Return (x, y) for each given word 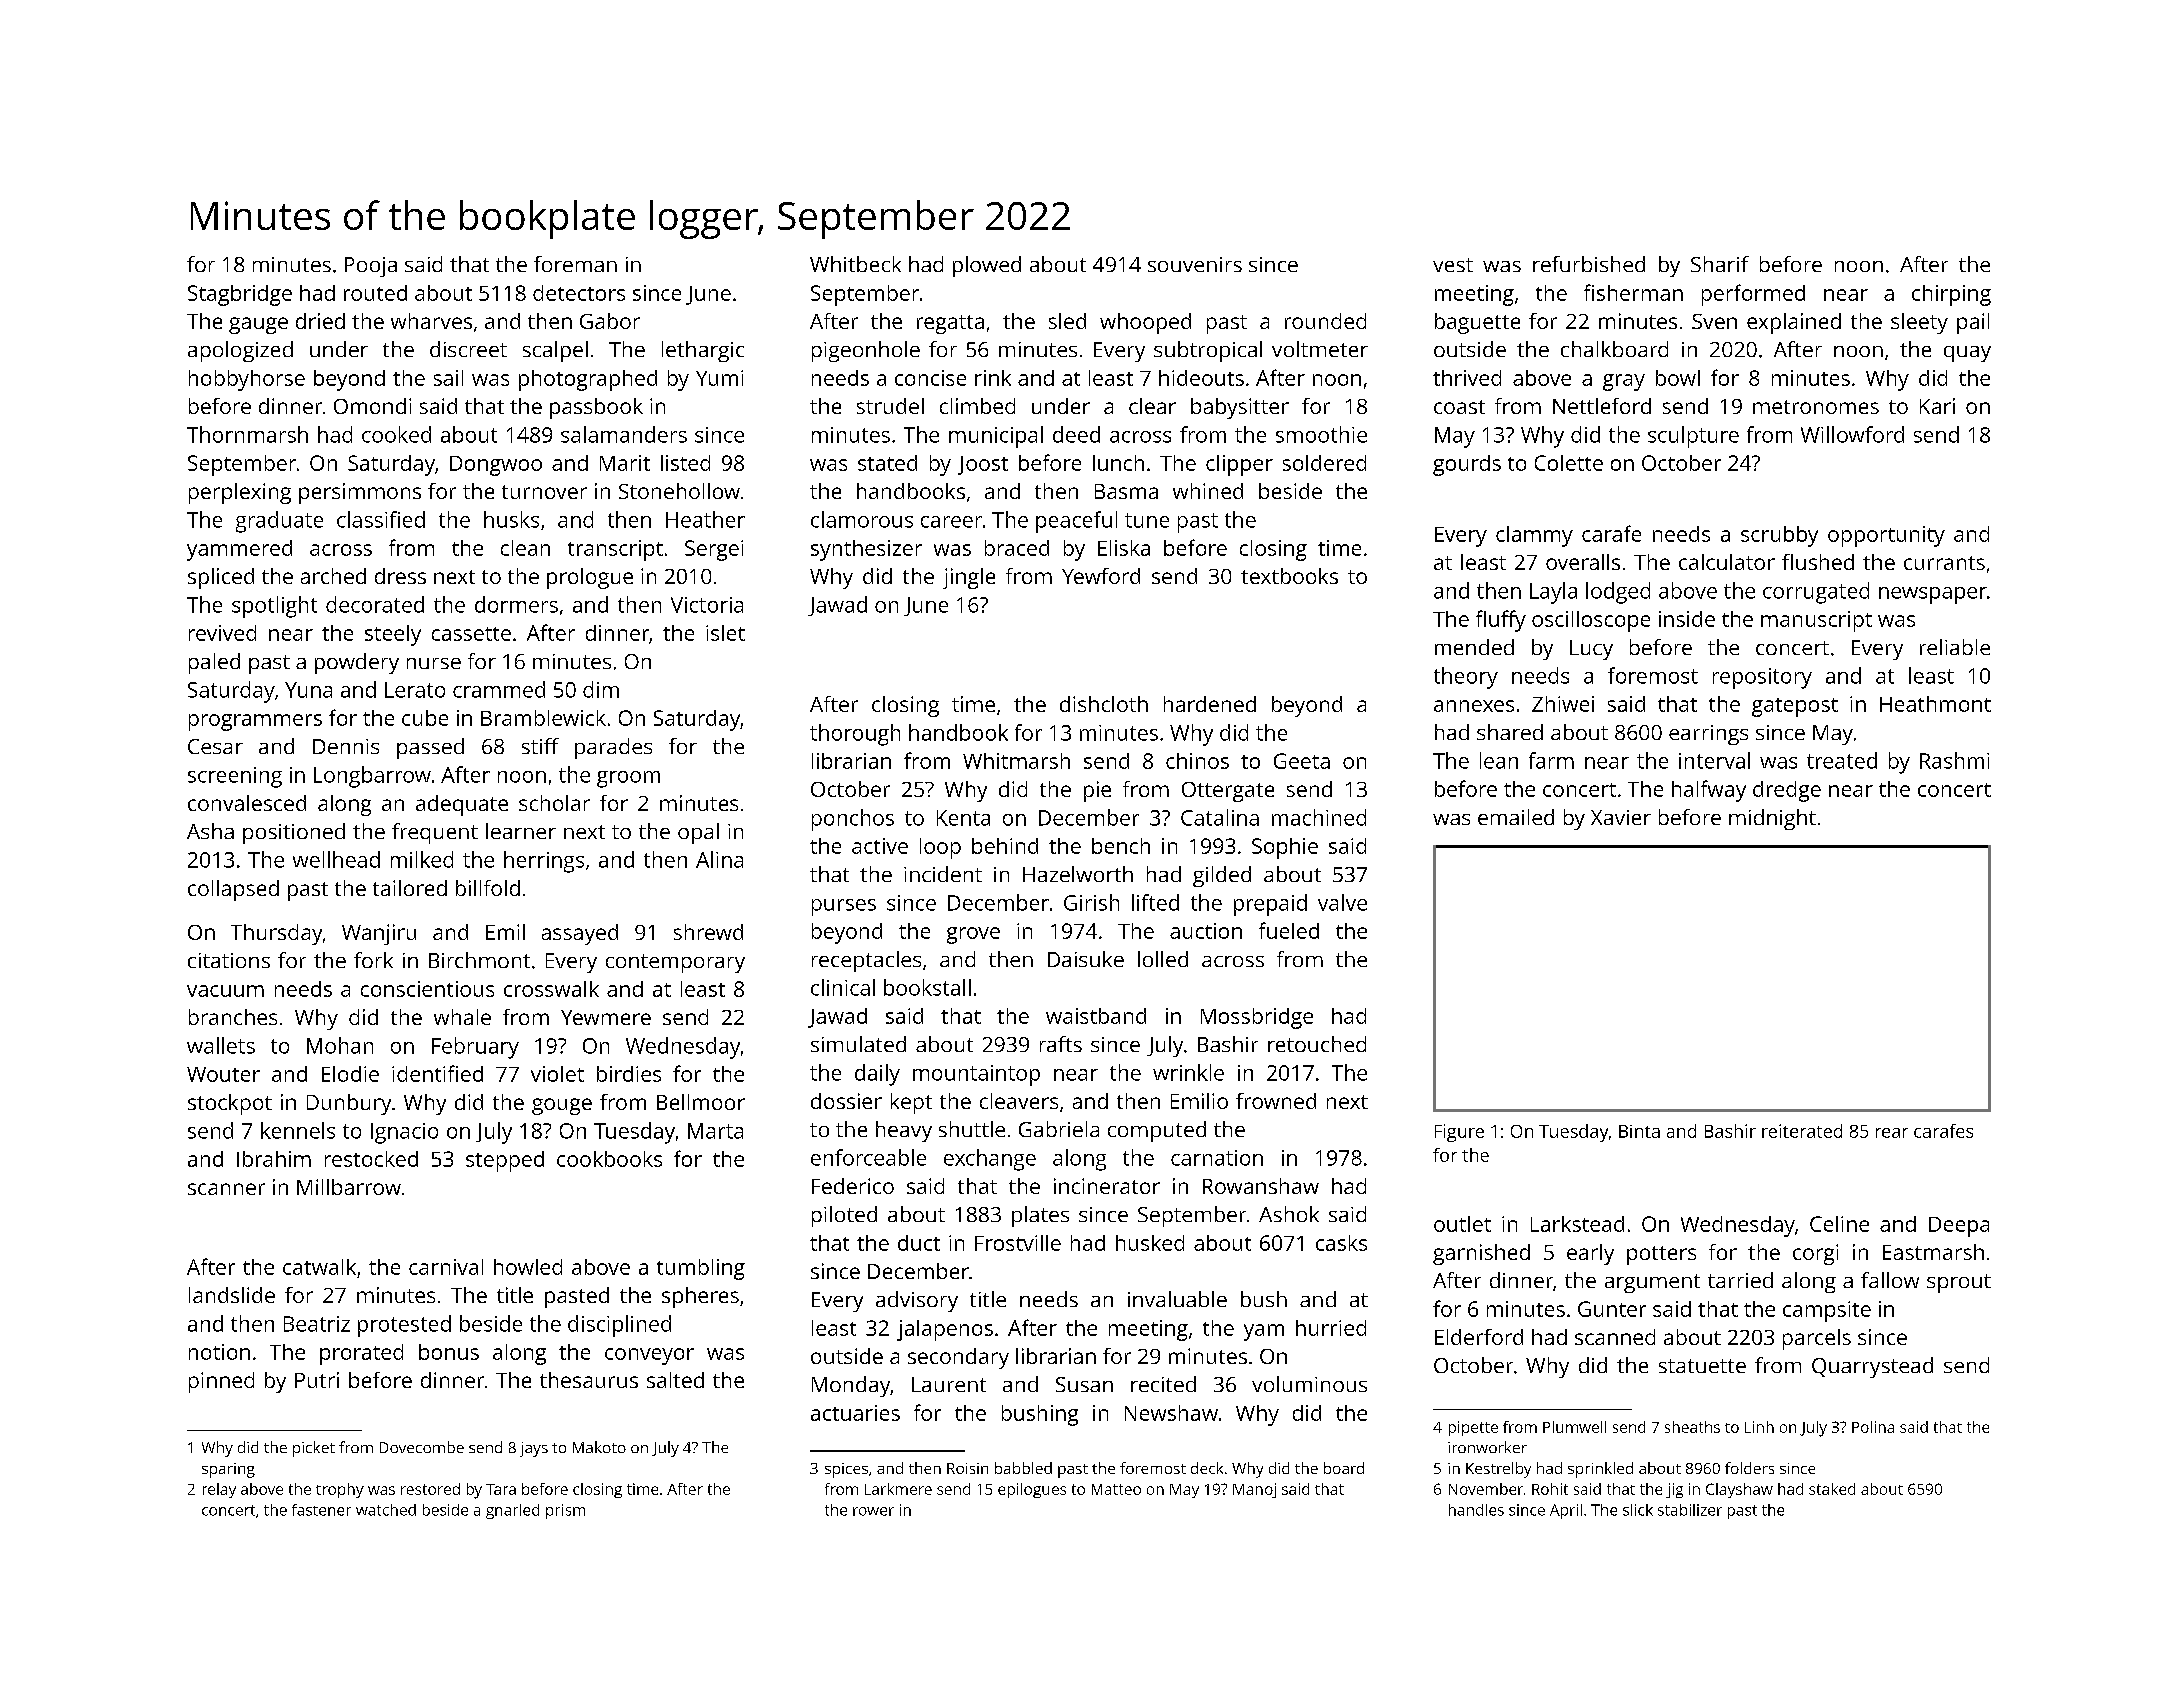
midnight (1772, 819)
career (951, 522)
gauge (258, 325)
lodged (1618, 593)
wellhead (336, 859)
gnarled (512, 1511)
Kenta (963, 818)
